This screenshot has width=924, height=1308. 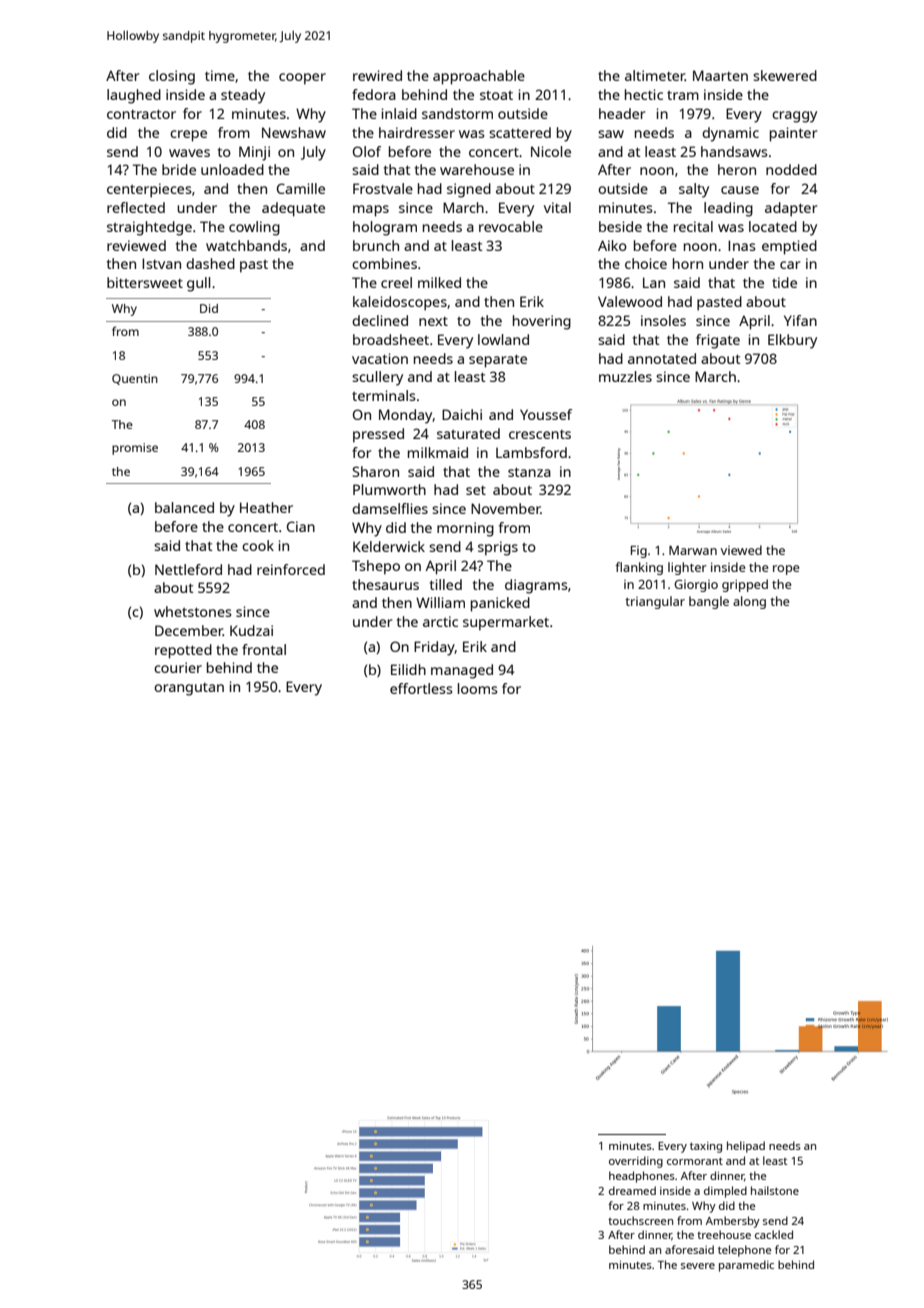 I want to click on promise, so click(x=135, y=449).
